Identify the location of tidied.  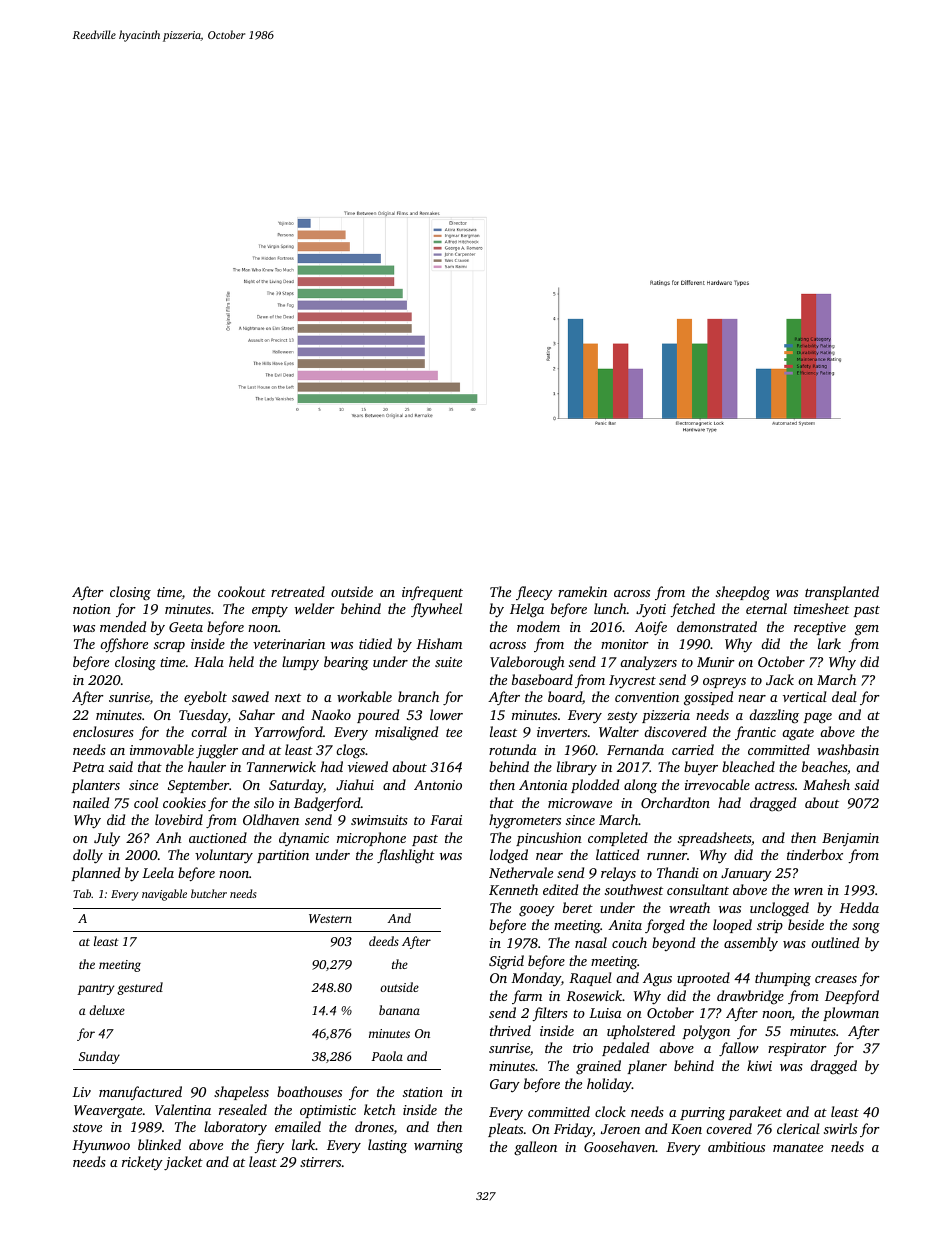
(375, 643).
